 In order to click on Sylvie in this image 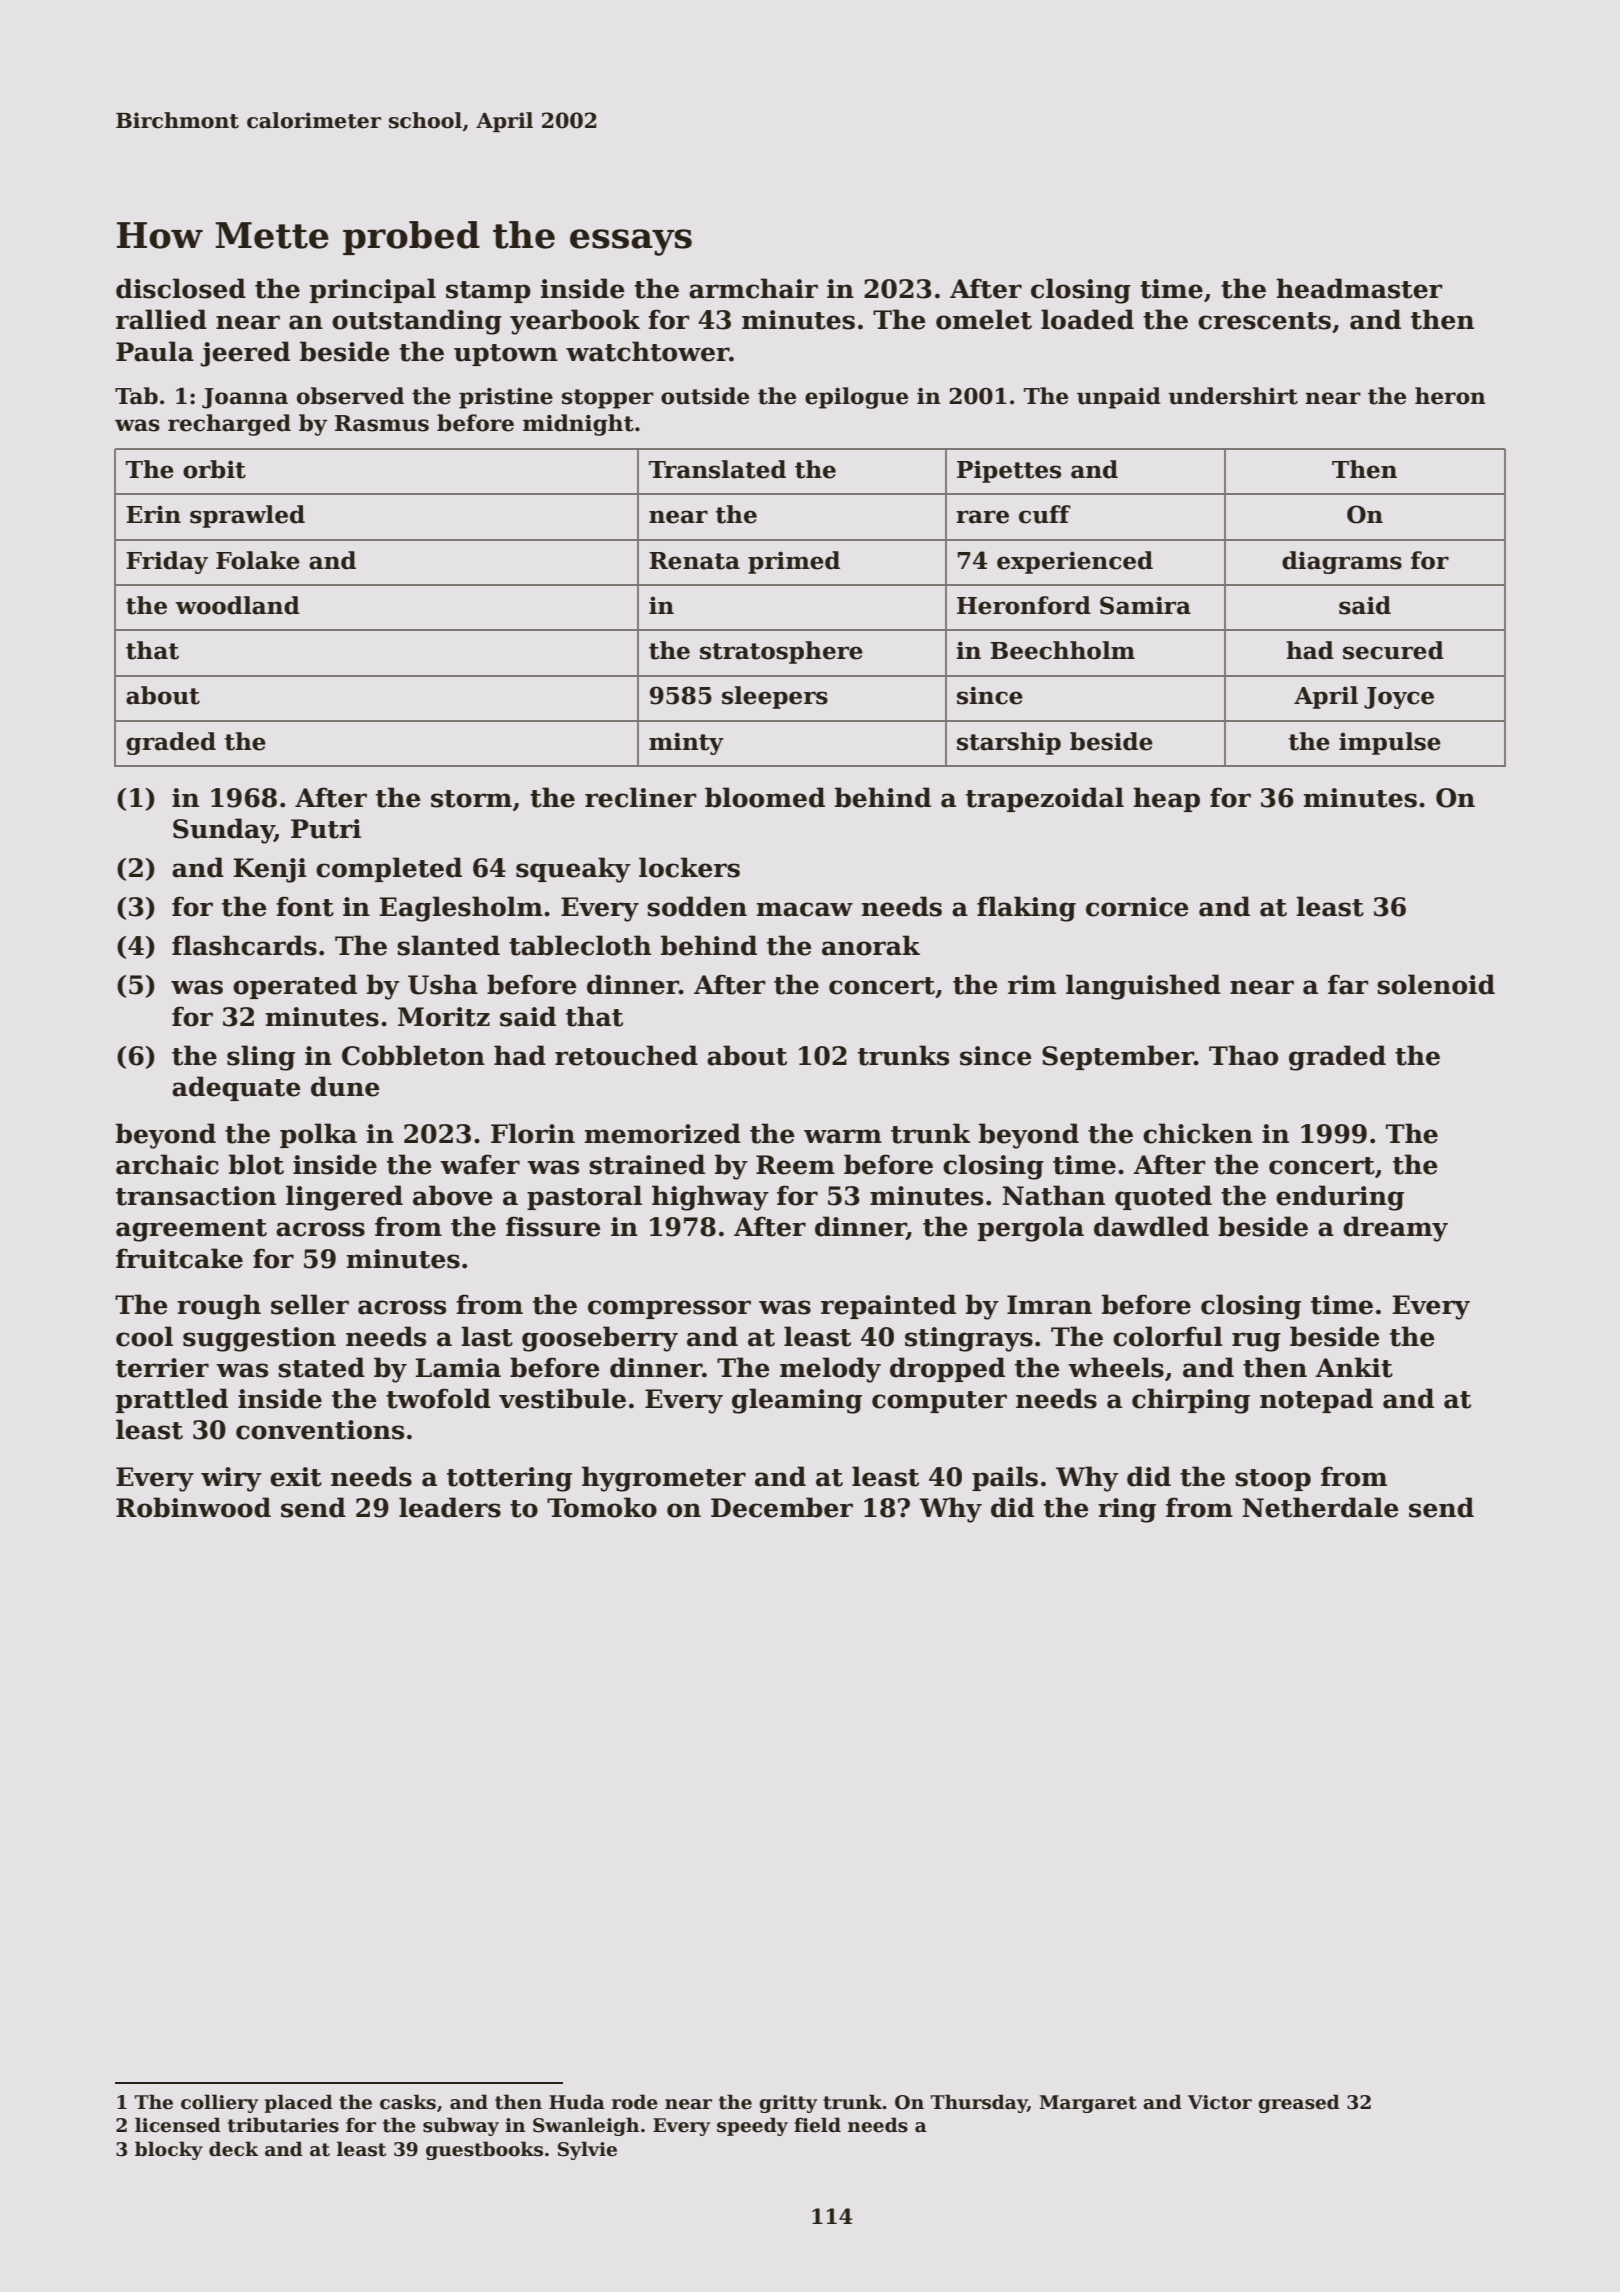, I will do `click(587, 2150)`.
